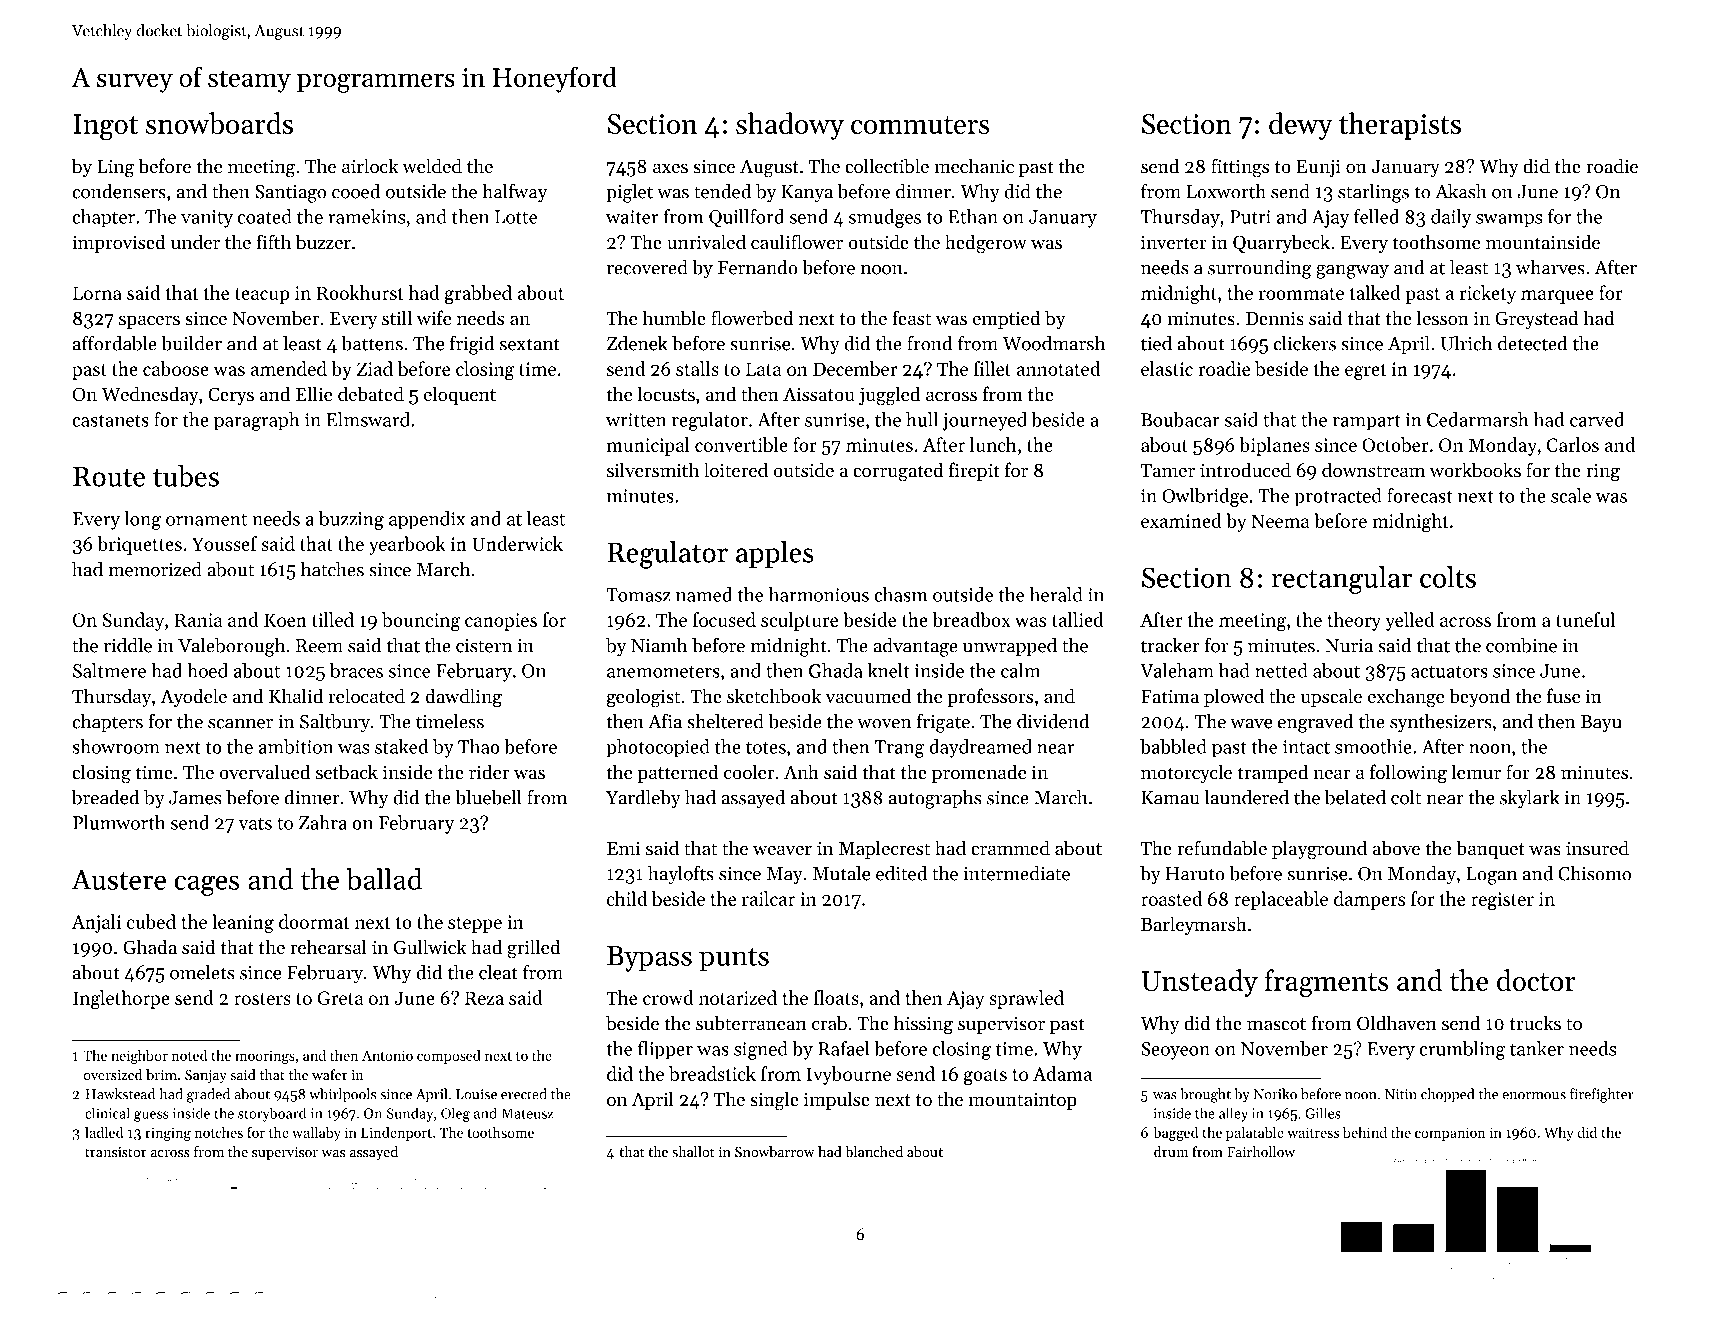  I want to click on Neema, so click(1280, 521).
